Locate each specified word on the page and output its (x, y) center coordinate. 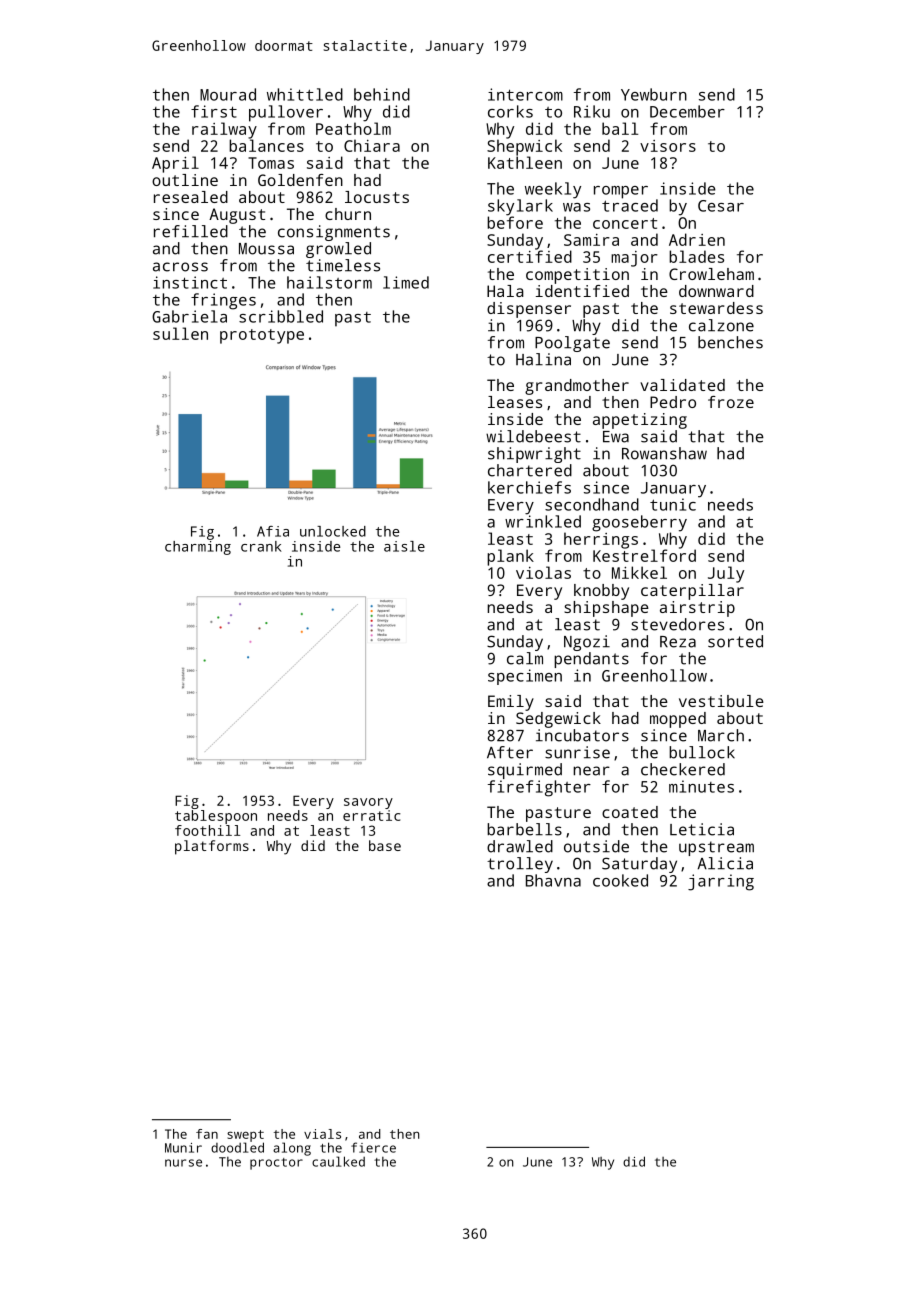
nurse (183, 1163)
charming (198, 548)
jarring (721, 882)
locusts (377, 197)
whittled (305, 94)
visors (668, 146)
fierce (373, 1147)
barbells (524, 829)
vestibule (721, 701)
